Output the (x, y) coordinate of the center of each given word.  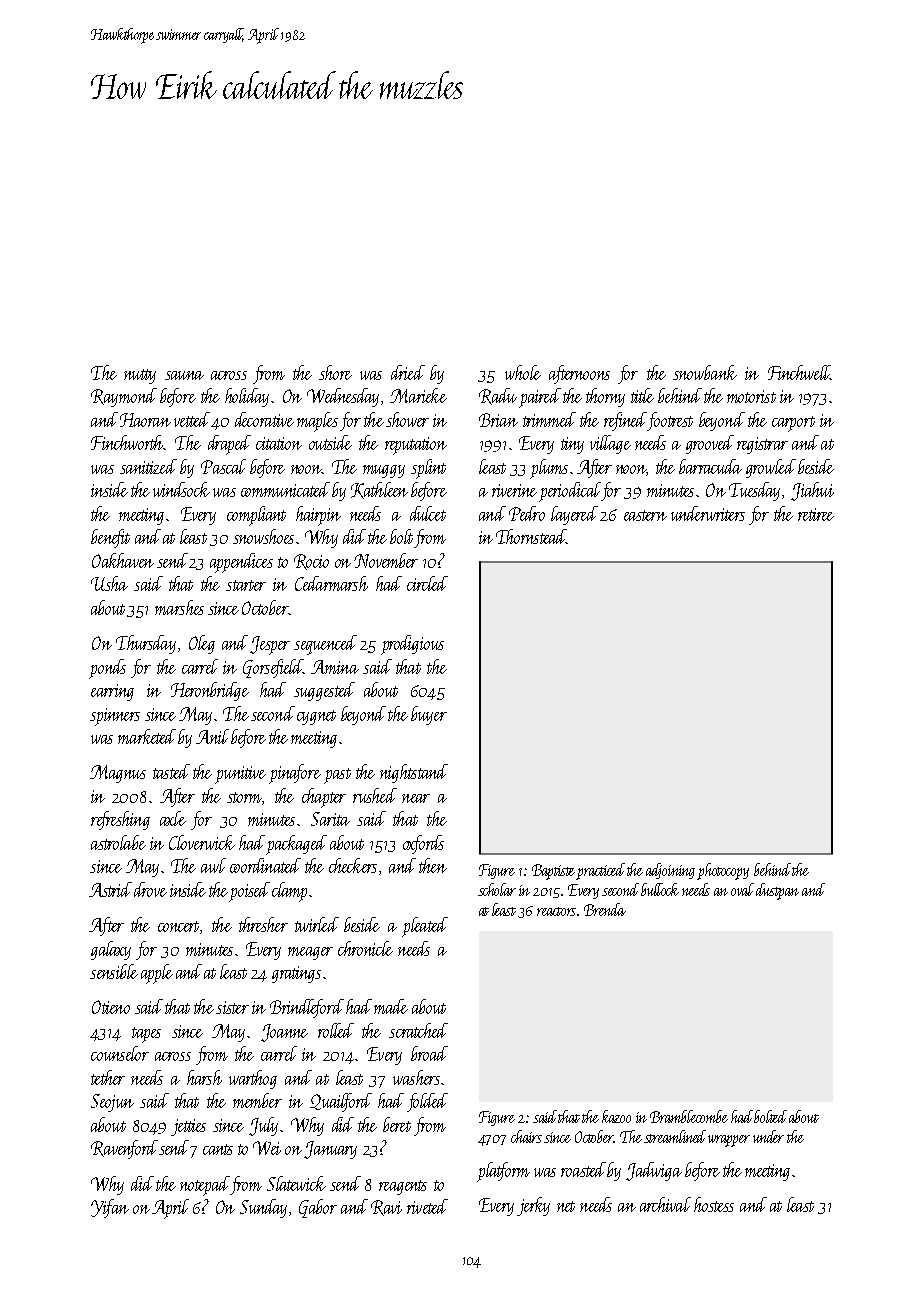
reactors (556, 911)
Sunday (263, 1208)
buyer (429, 715)
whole (523, 372)
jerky (533, 1206)
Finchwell (799, 372)
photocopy (723, 871)
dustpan (777, 891)
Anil (212, 736)
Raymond (124, 397)
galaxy (111, 950)
